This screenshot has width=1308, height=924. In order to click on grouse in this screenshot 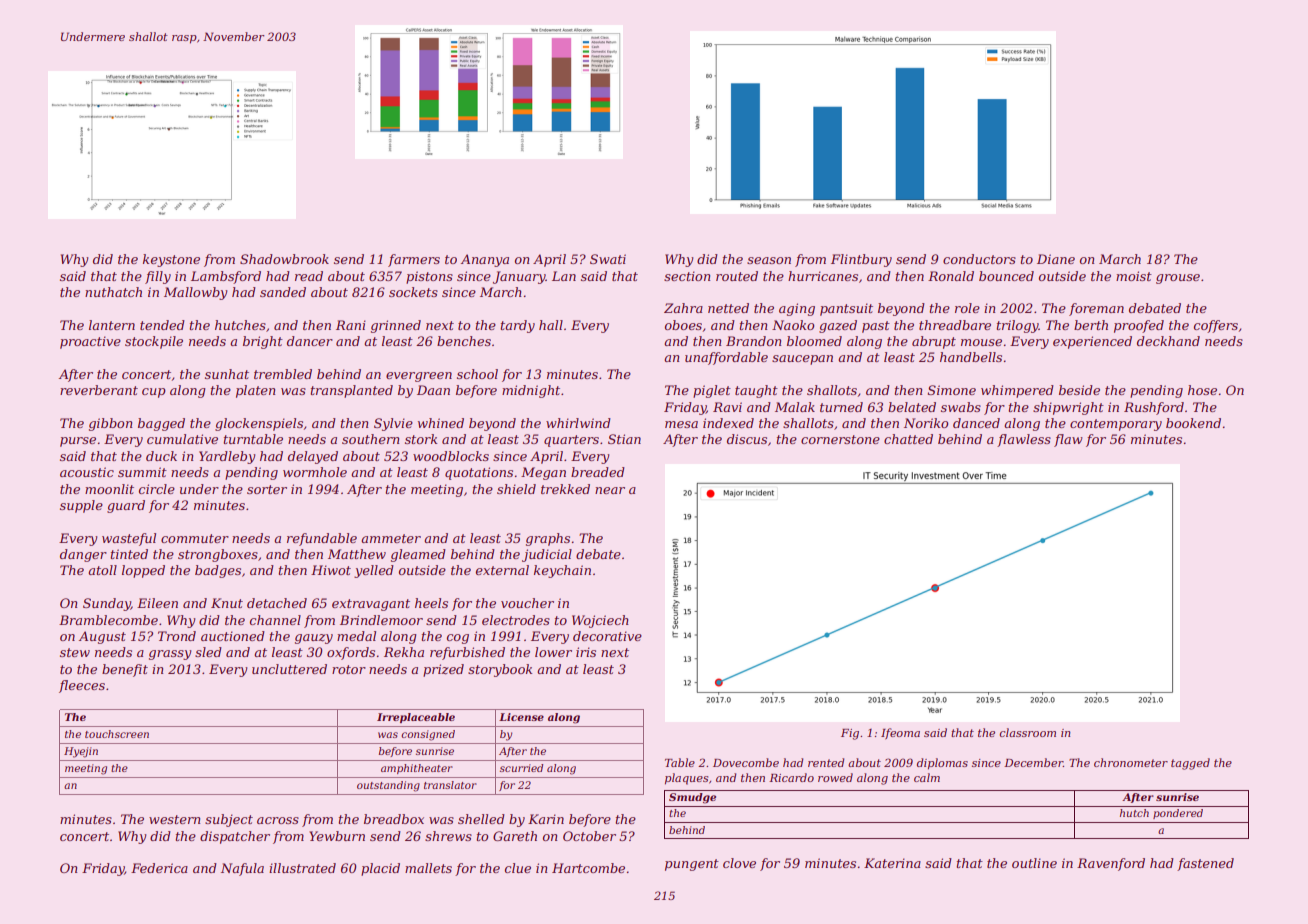, I will do `click(1178, 279)`.
